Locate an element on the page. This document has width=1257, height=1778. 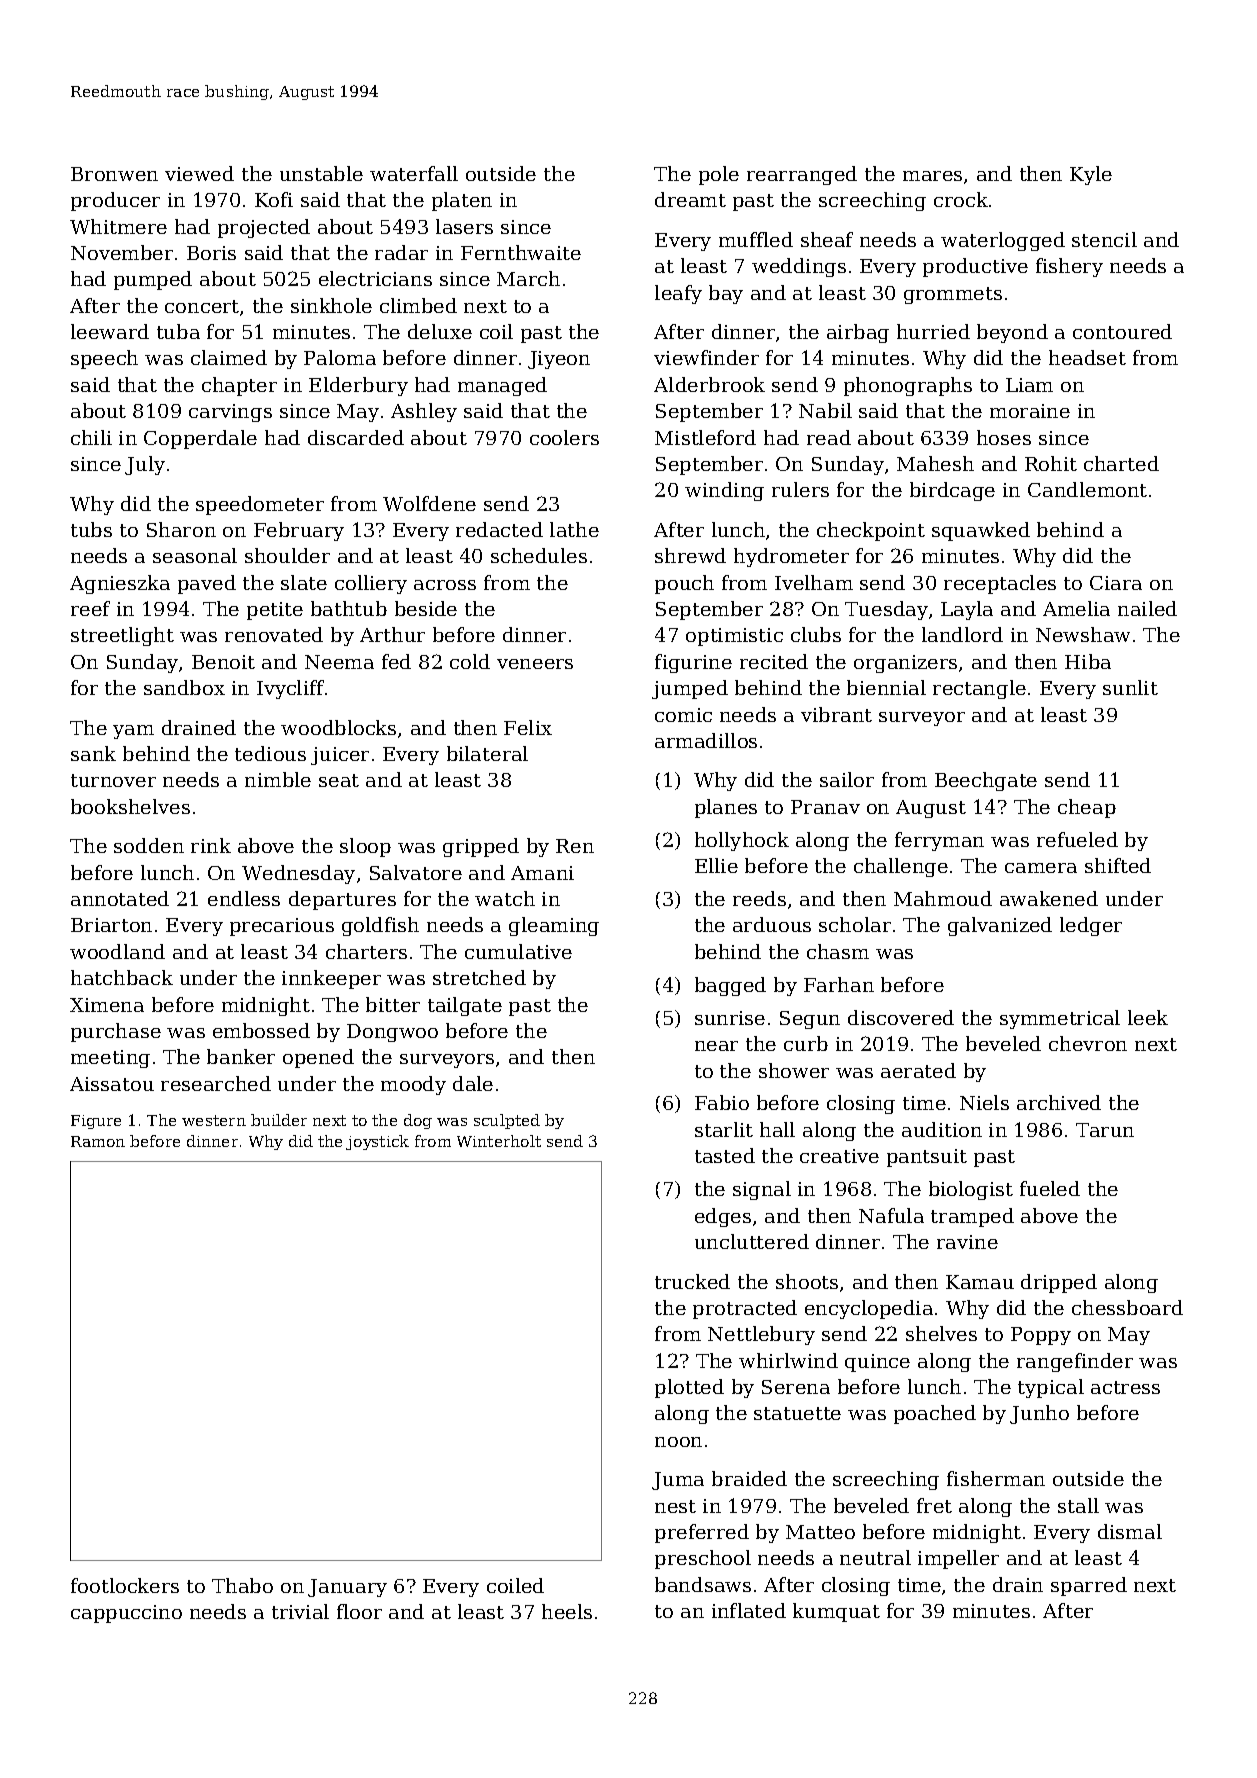
researched is located at coordinates (216, 1083).
